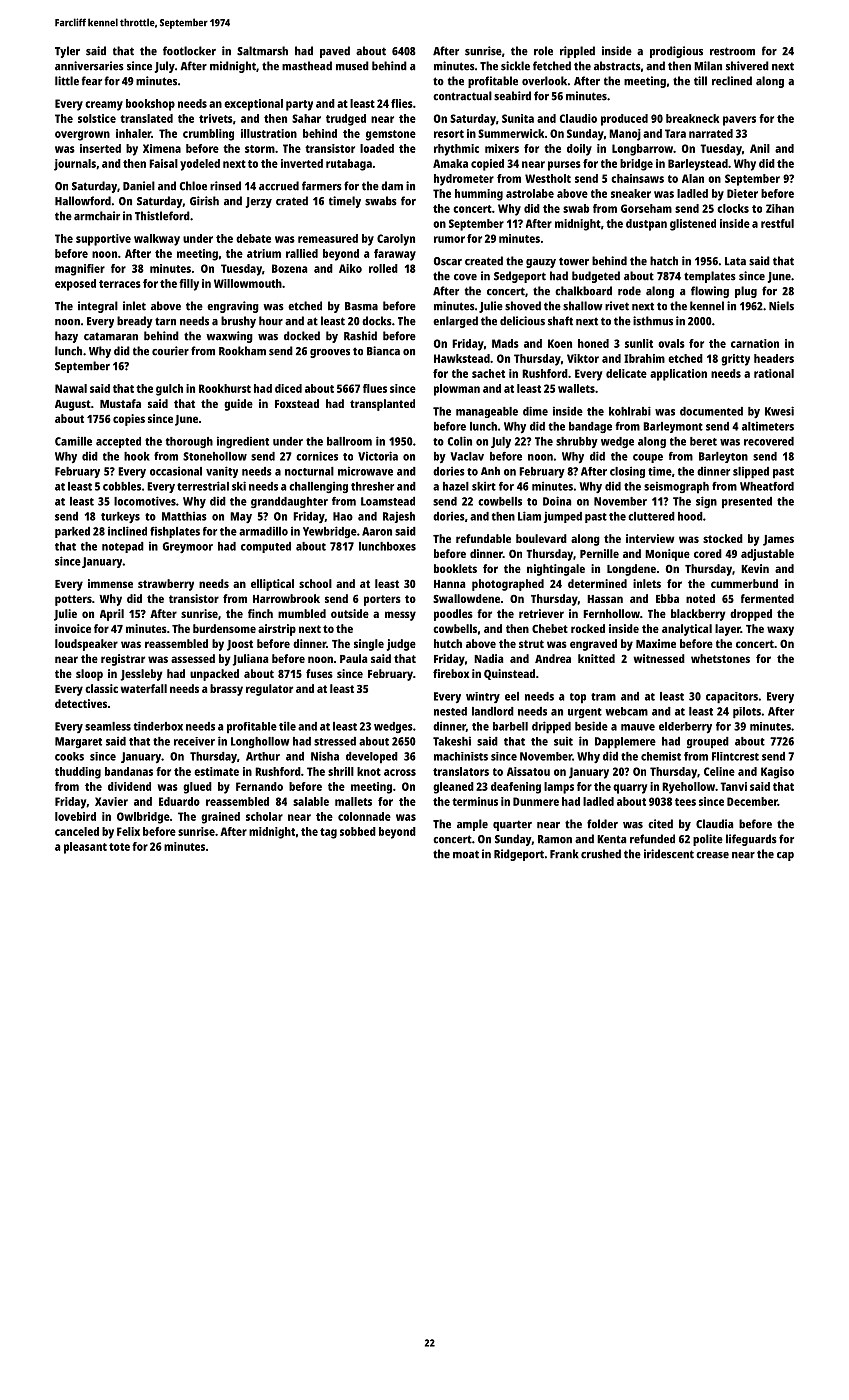 The height and width of the document is (1400, 849). I want to click on sickle, so click(515, 66).
